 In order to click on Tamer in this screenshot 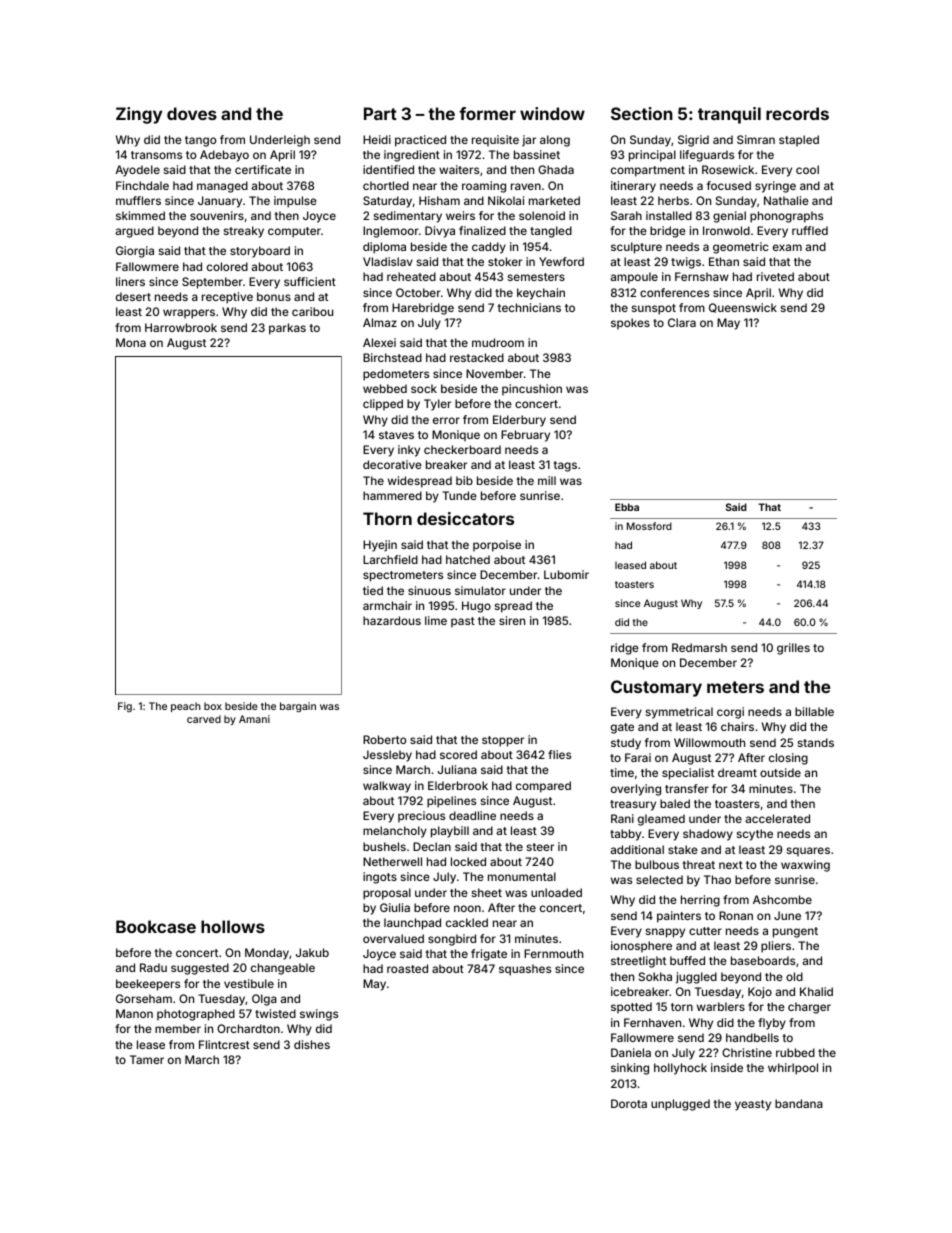, I will do `click(147, 1059)`.
